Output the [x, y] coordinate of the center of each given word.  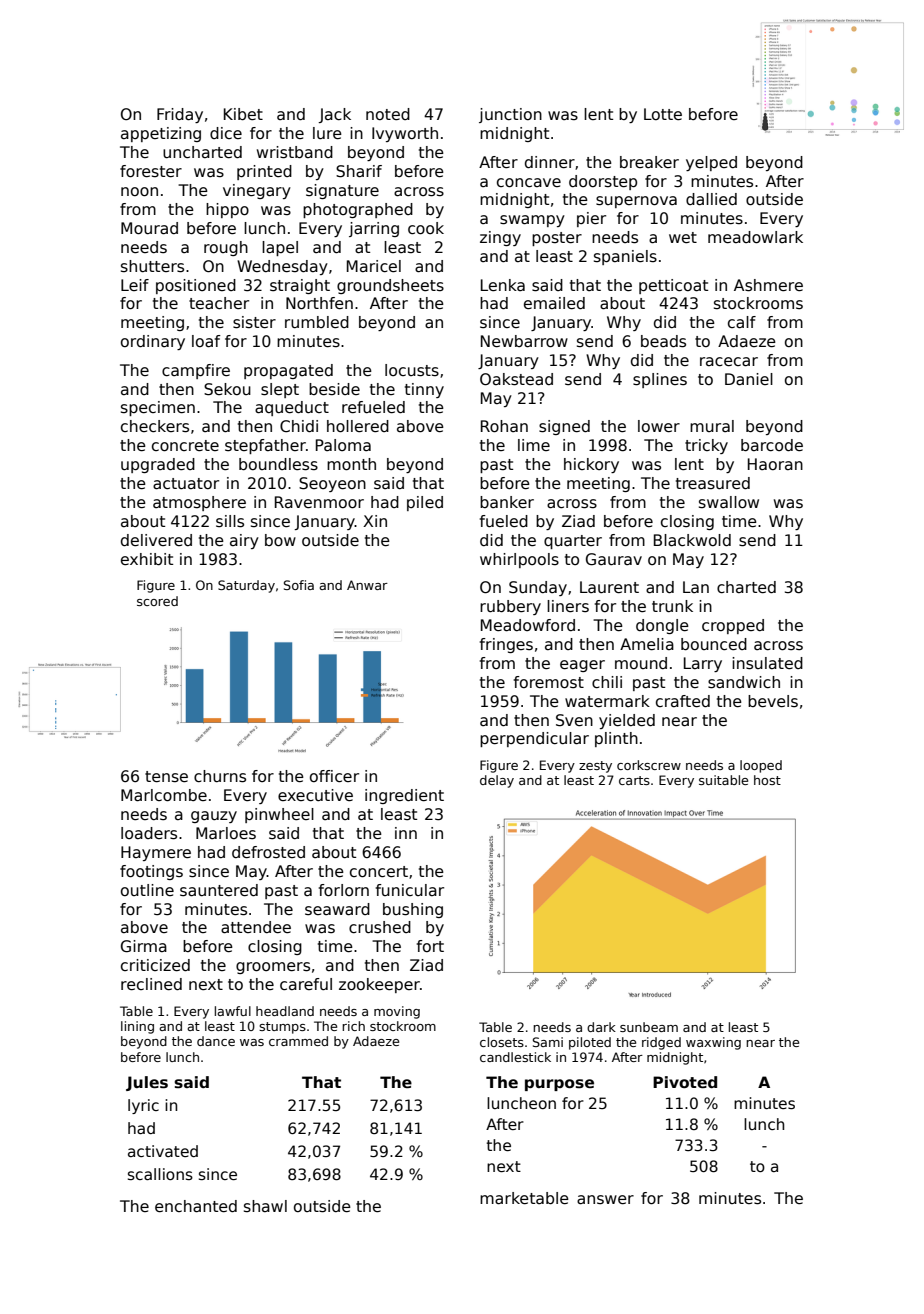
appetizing [161, 134]
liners [568, 606]
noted [388, 114]
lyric [143, 1106]
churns [220, 776]
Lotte [663, 114]
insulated [767, 663]
